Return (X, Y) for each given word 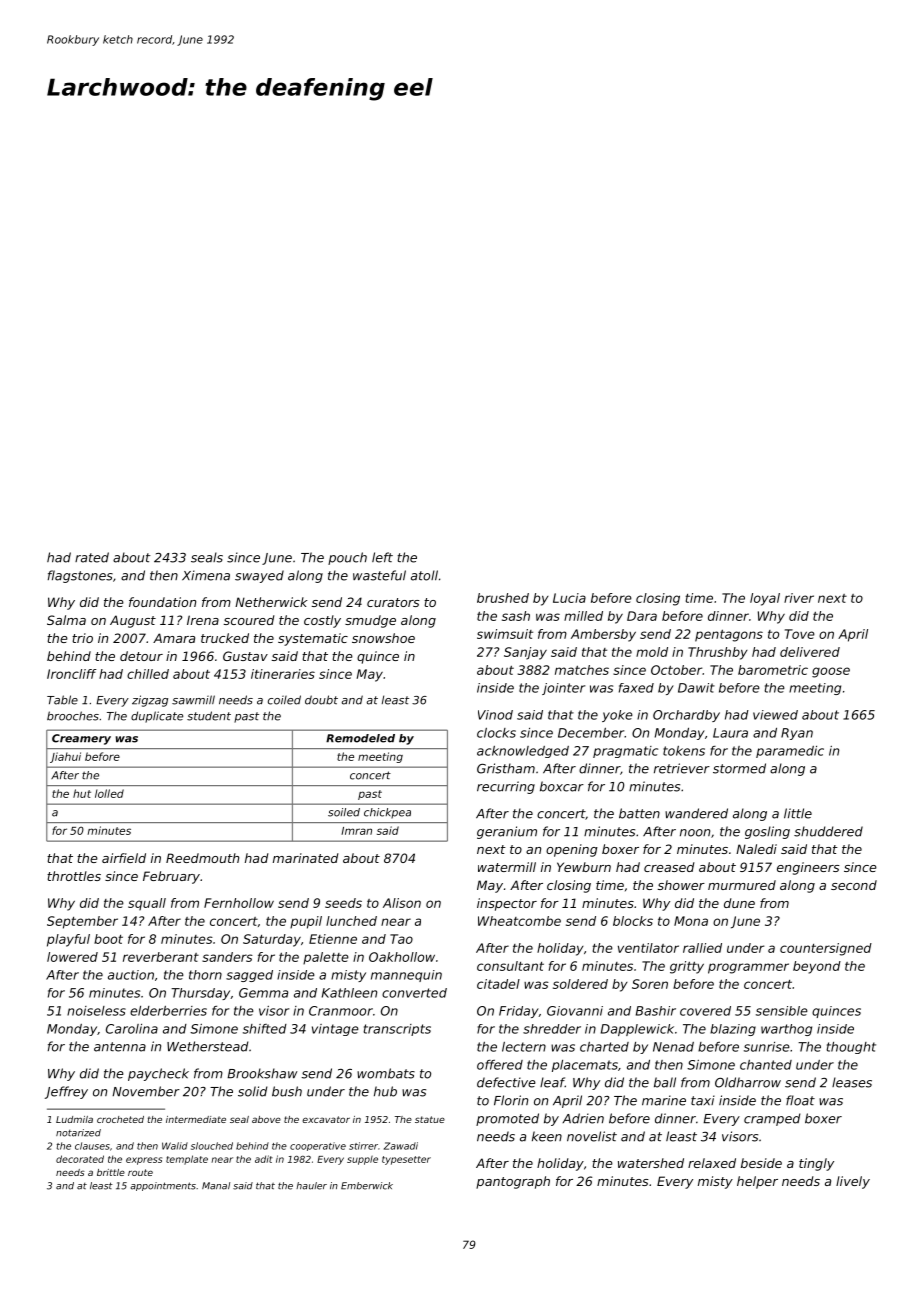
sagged (249, 976)
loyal (765, 599)
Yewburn (584, 867)
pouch (347, 558)
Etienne (333, 939)
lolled (109, 793)
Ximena (206, 575)
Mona (691, 921)
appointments (163, 1186)
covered (705, 1011)
